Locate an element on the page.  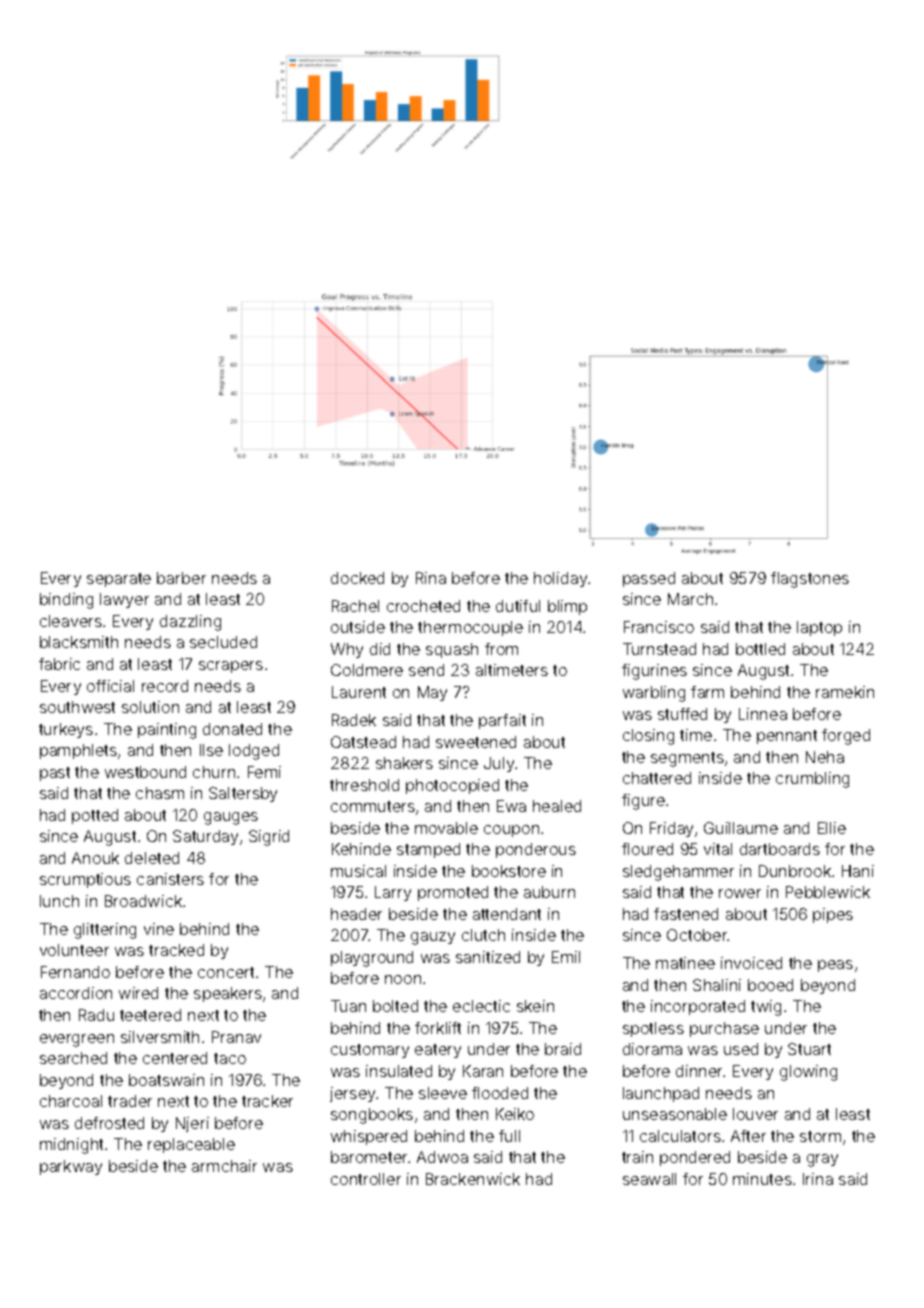
parfait is located at coordinates (502, 721).
